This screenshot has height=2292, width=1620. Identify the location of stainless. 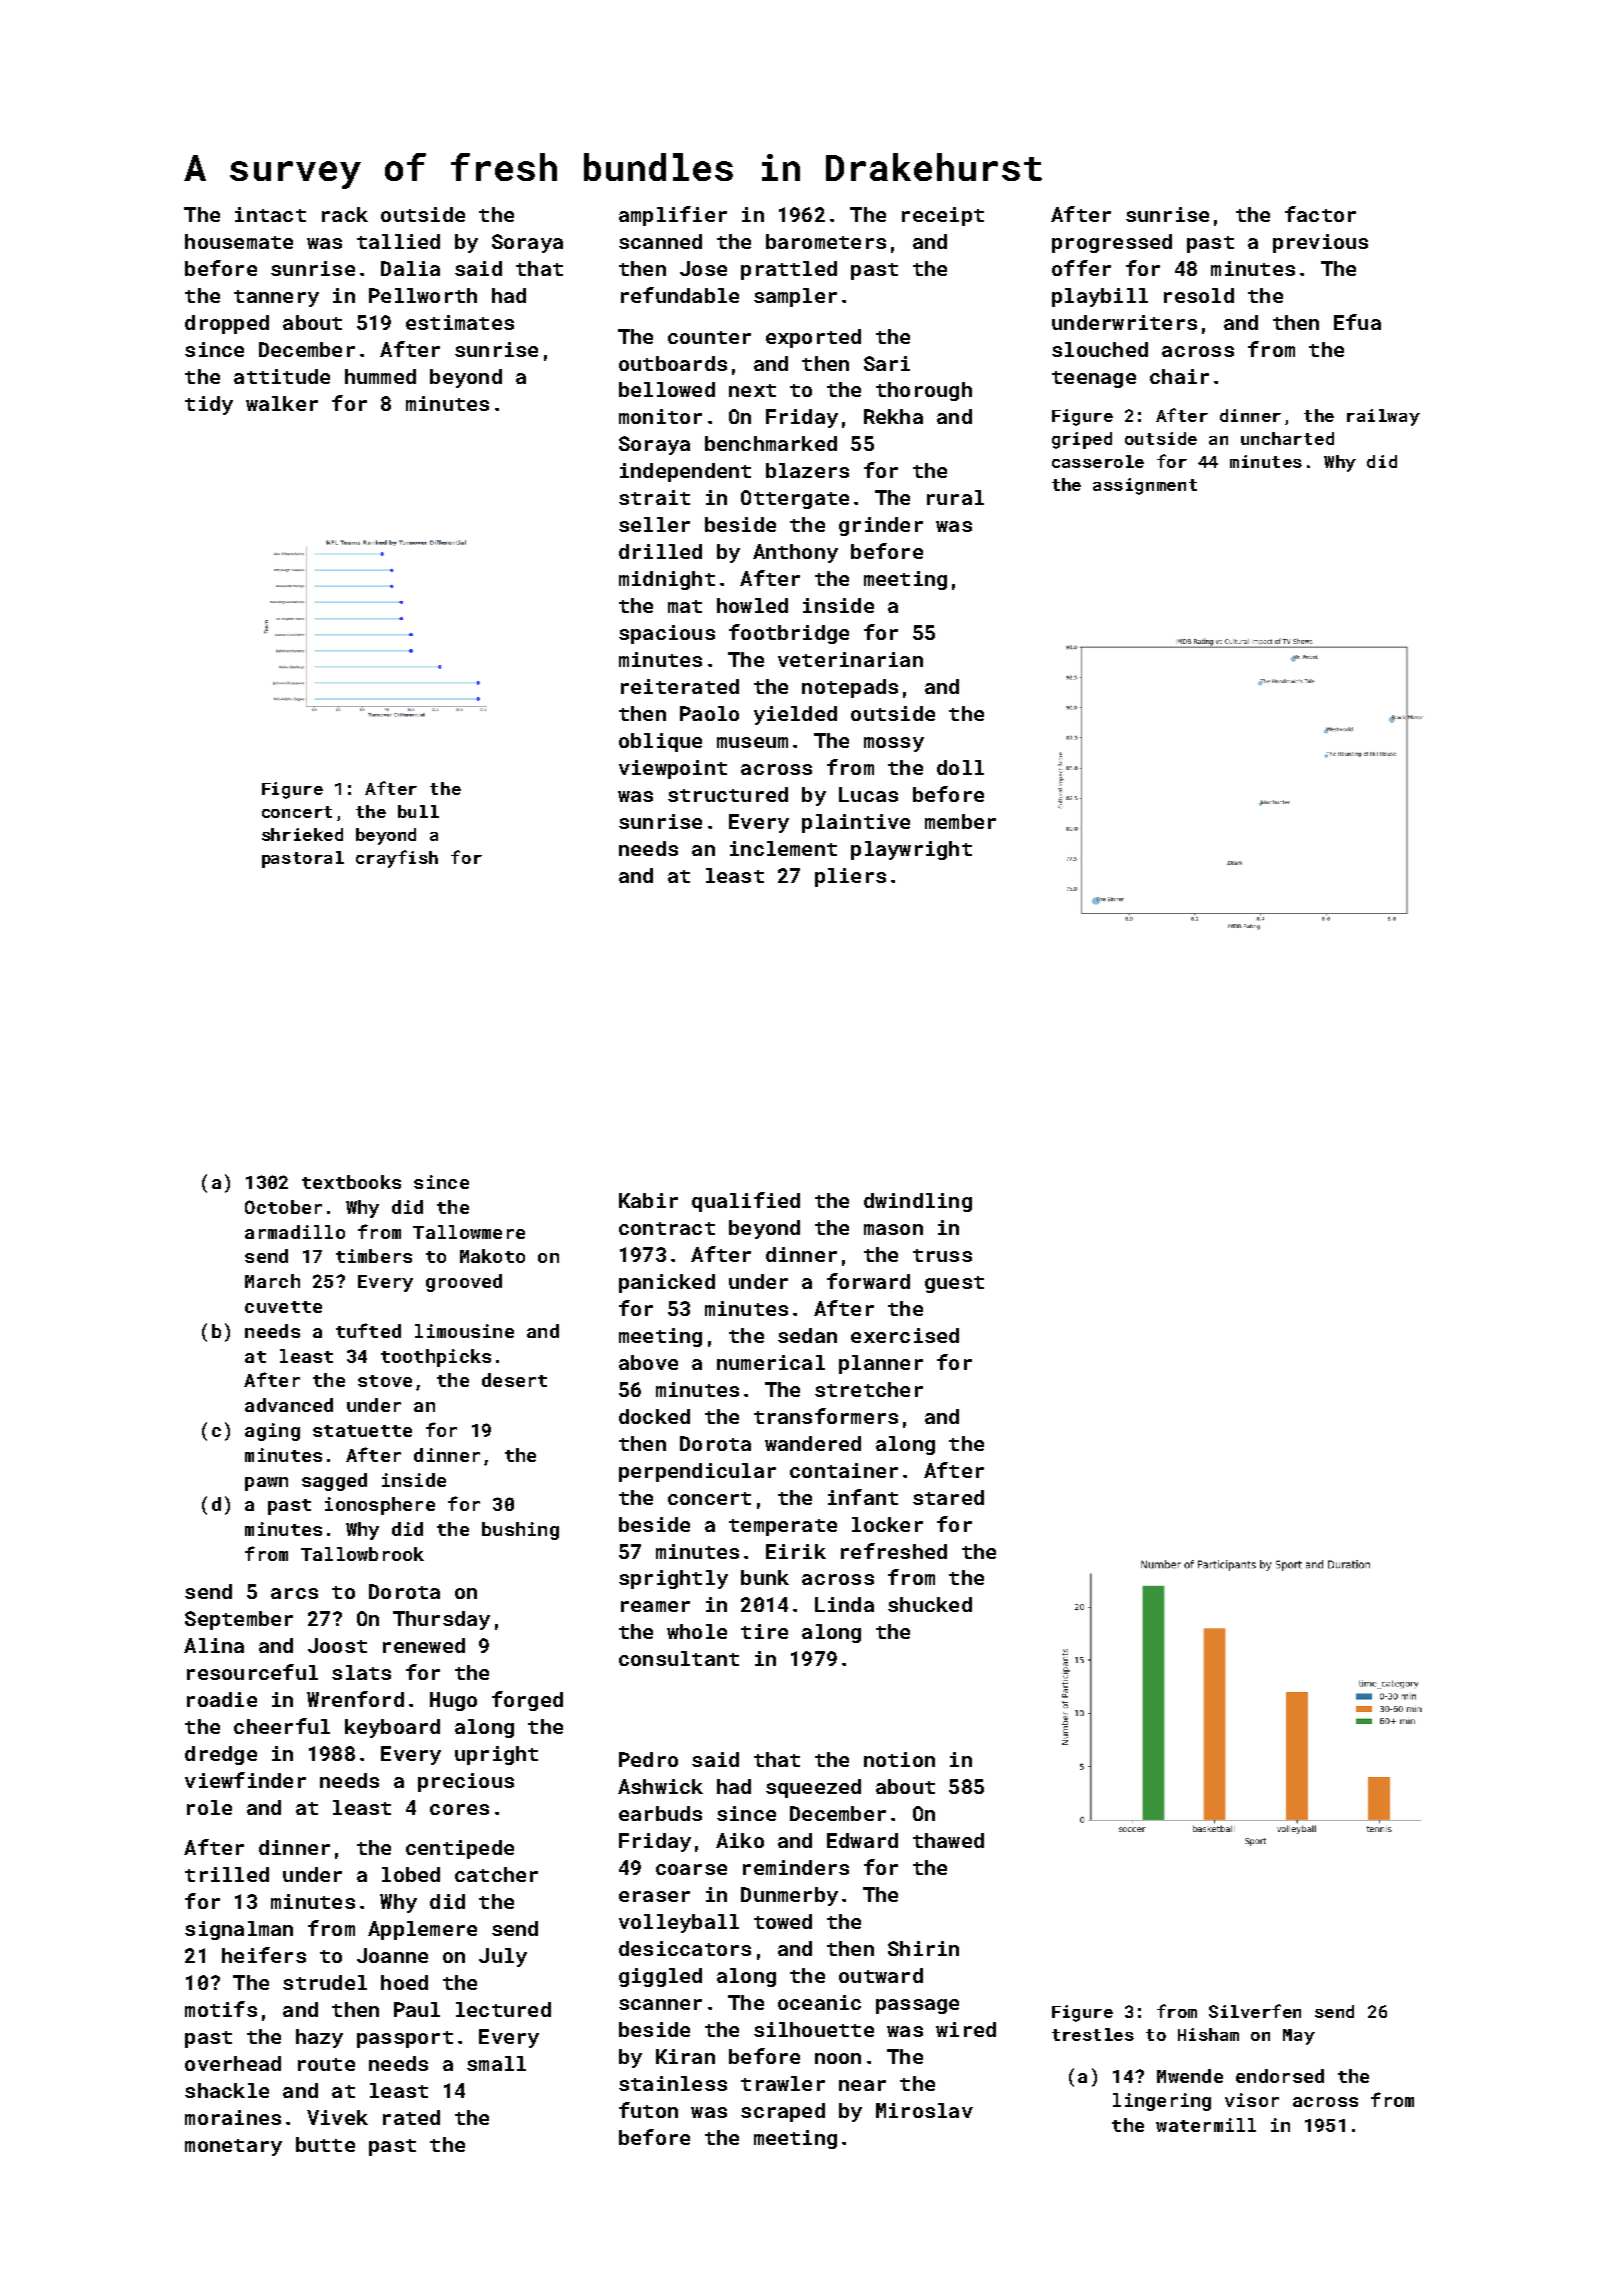
(673, 2083).
